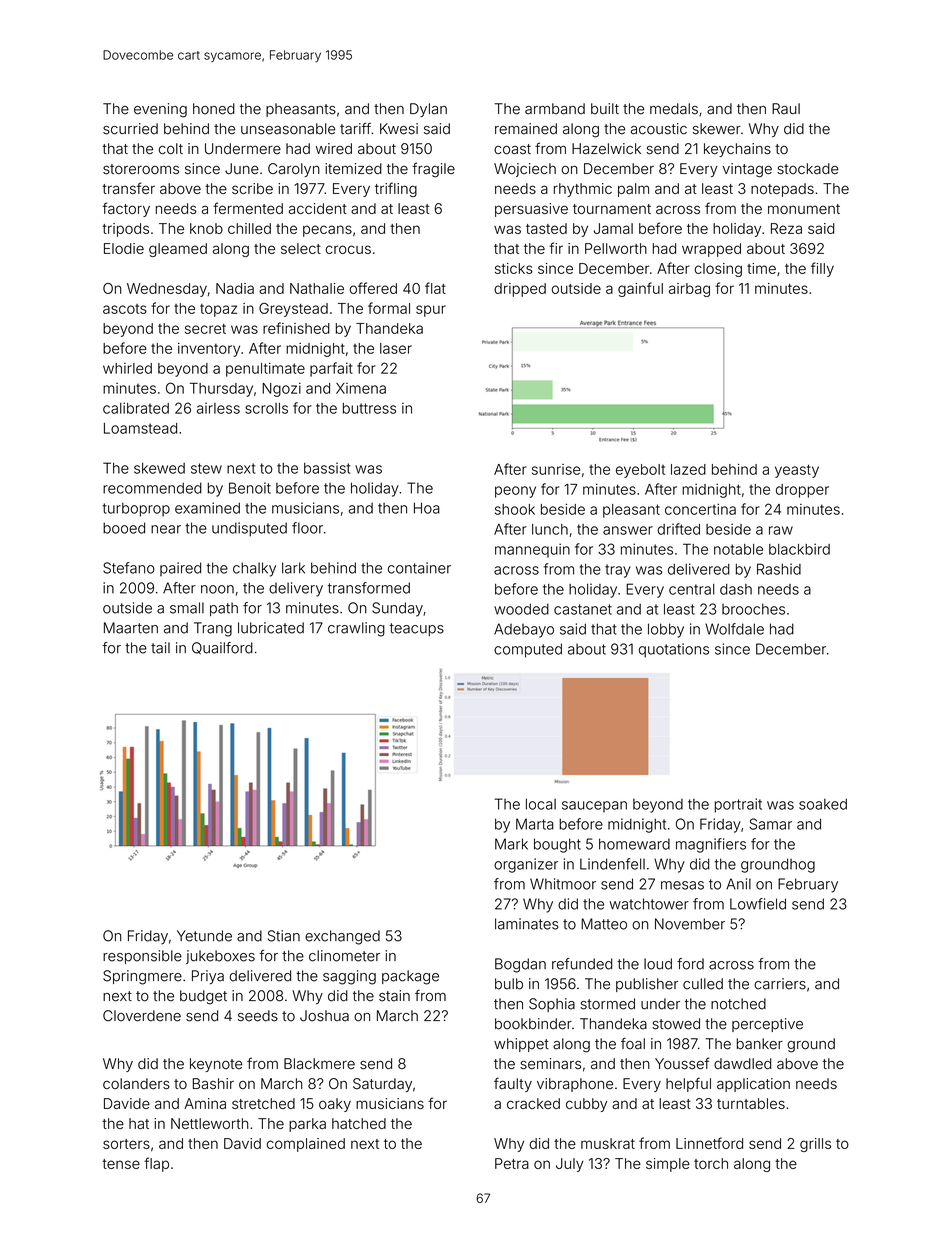  I want to click on Carolyn, so click(294, 170).
